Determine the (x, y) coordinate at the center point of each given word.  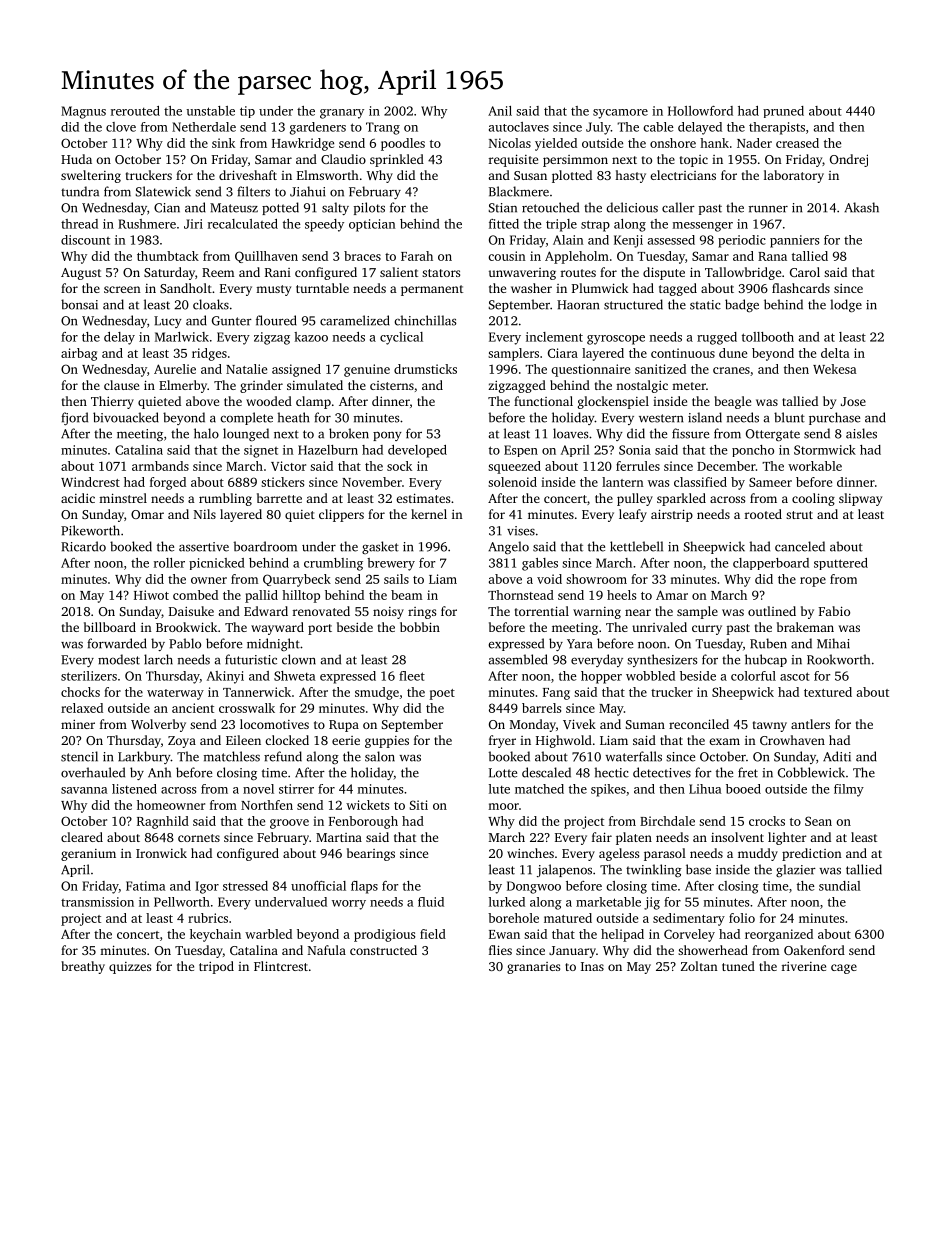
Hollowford (700, 111)
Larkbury (144, 757)
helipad (622, 935)
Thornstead (521, 595)
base (698, 869)
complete (246, 418)
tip (247, 112)
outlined (772, 611)
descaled (546, 772)
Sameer (770, 482)
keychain (215, 935)
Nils (205, 514)
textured (828, 692)
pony (387, 436)
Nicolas (510, 143)
